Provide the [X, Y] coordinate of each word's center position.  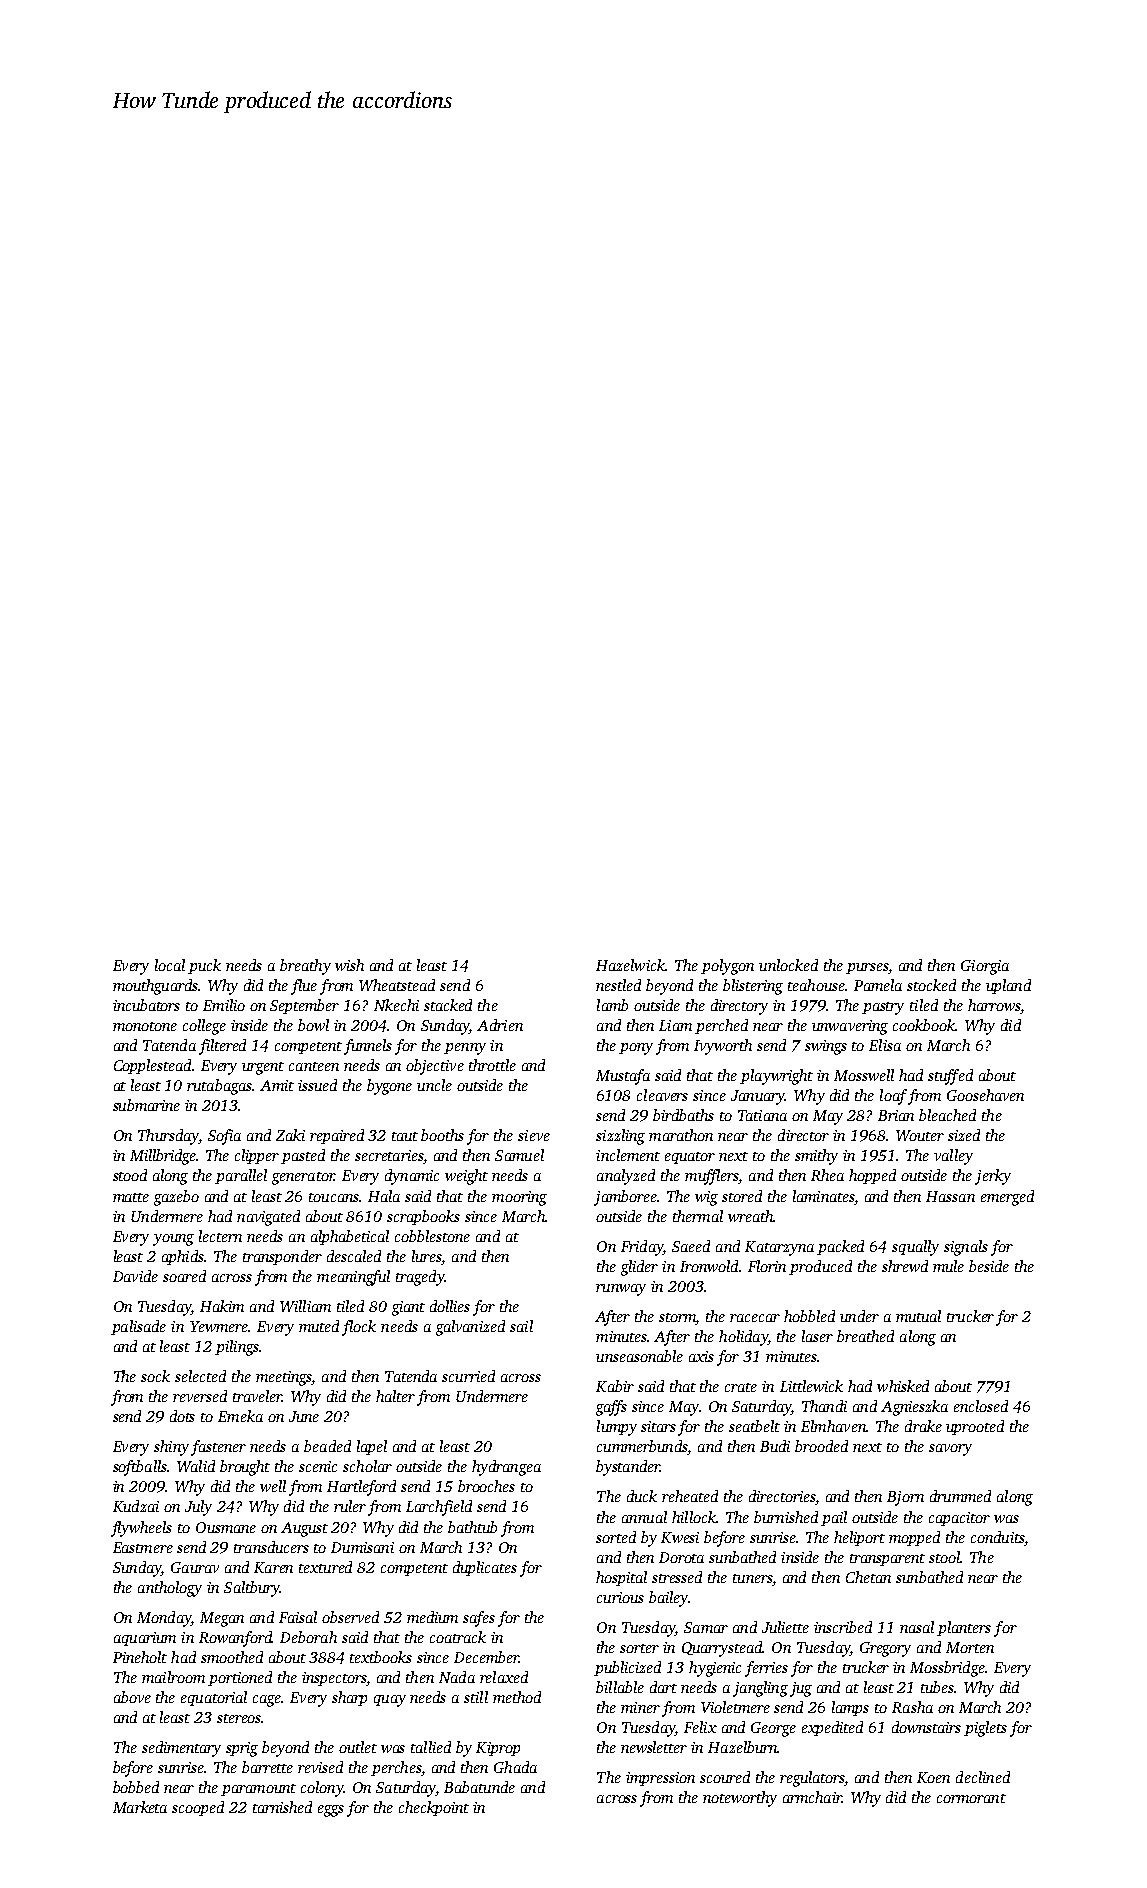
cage [267, 1701]
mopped [914, 1538]
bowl [313, 1025]
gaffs [611, 1408]
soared [184, 1276]
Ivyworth [723, 1047]
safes [479, 1619]
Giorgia [985, 967]
